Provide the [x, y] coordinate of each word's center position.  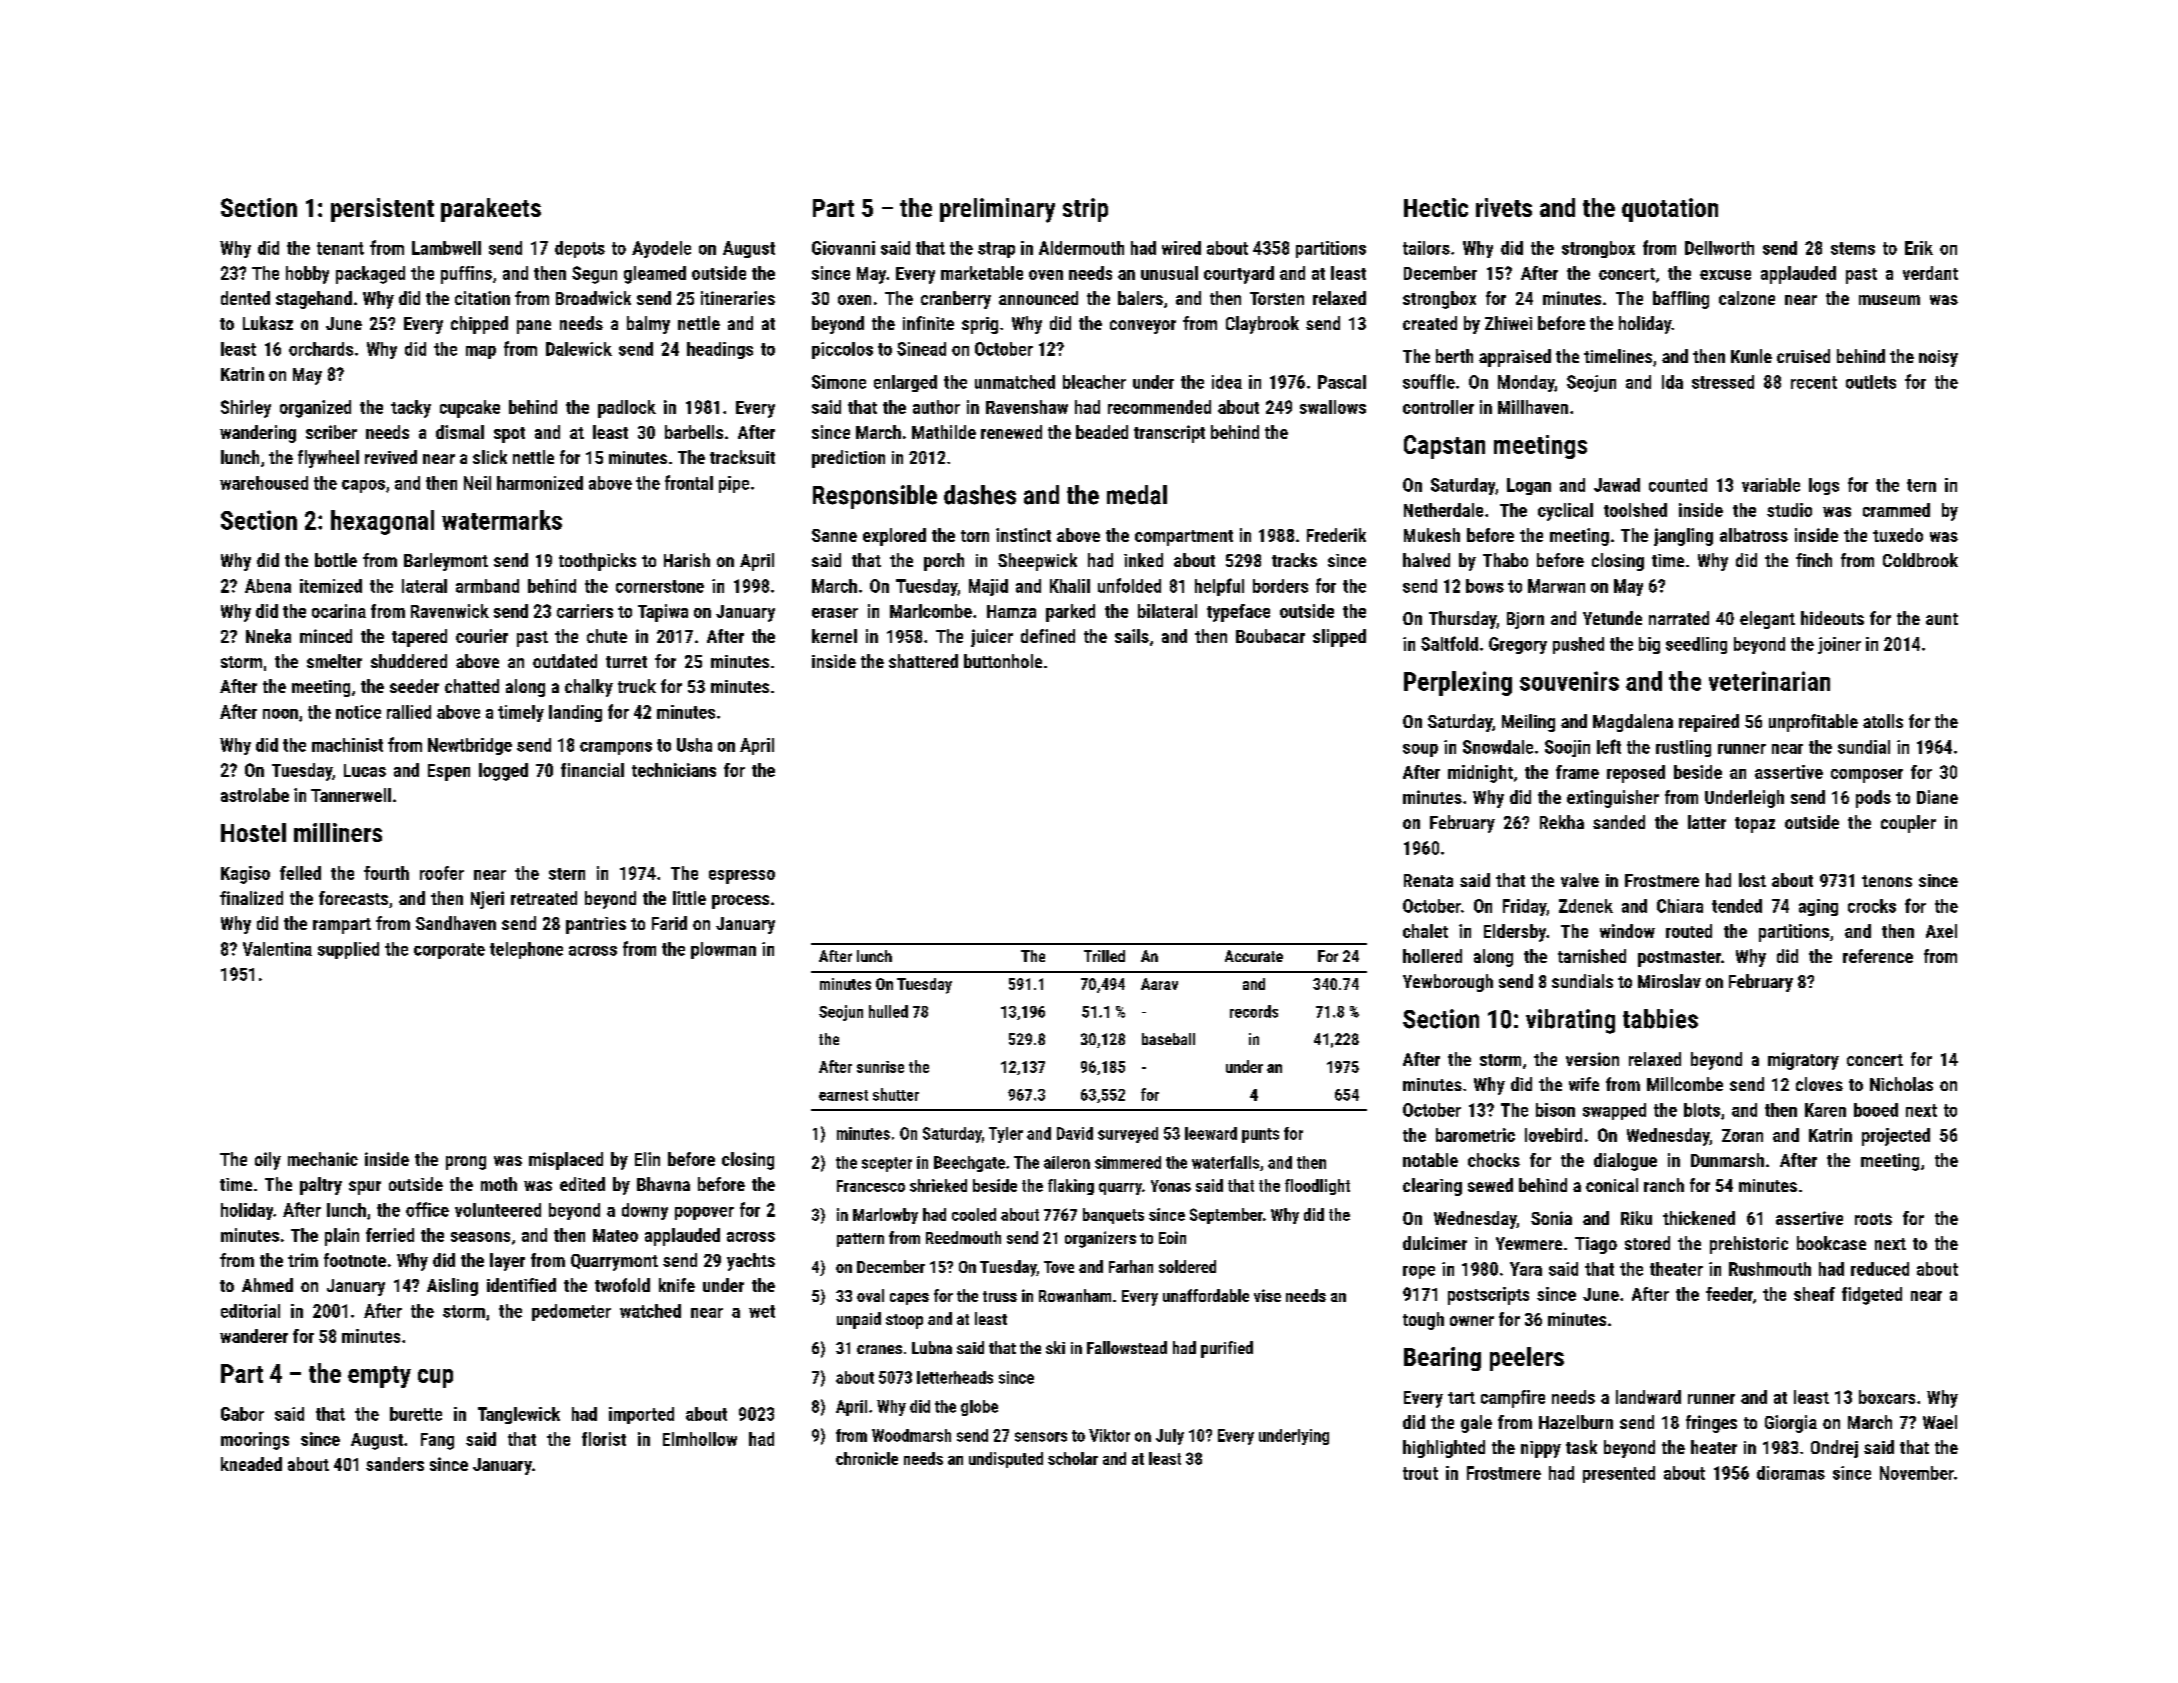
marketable [982, 273]
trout [1420, 1473]
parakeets [491, 210]
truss [1000, 1296]
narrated [1679, 618]
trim [303, 1260]
